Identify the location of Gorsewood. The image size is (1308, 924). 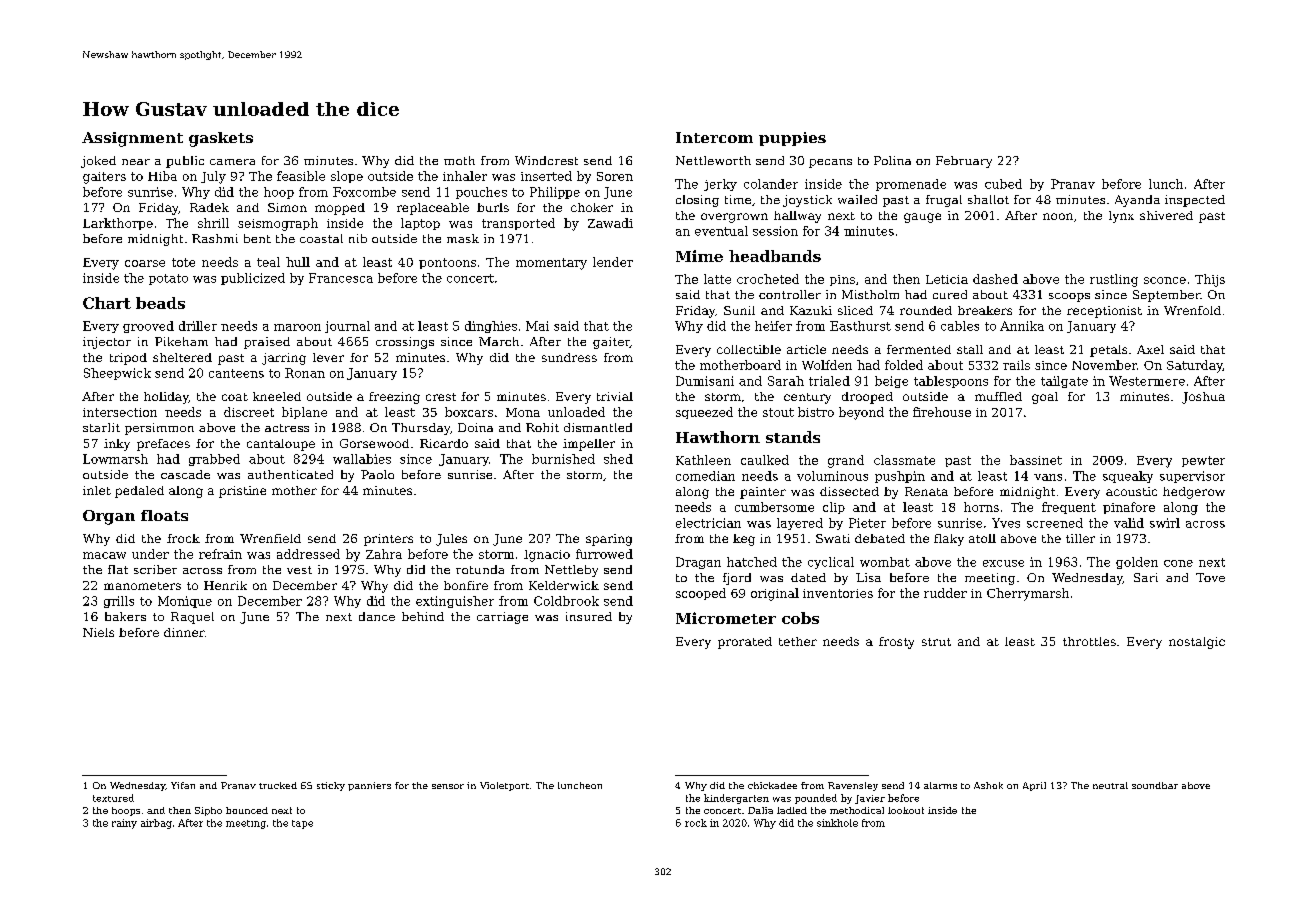
(374, 443).
